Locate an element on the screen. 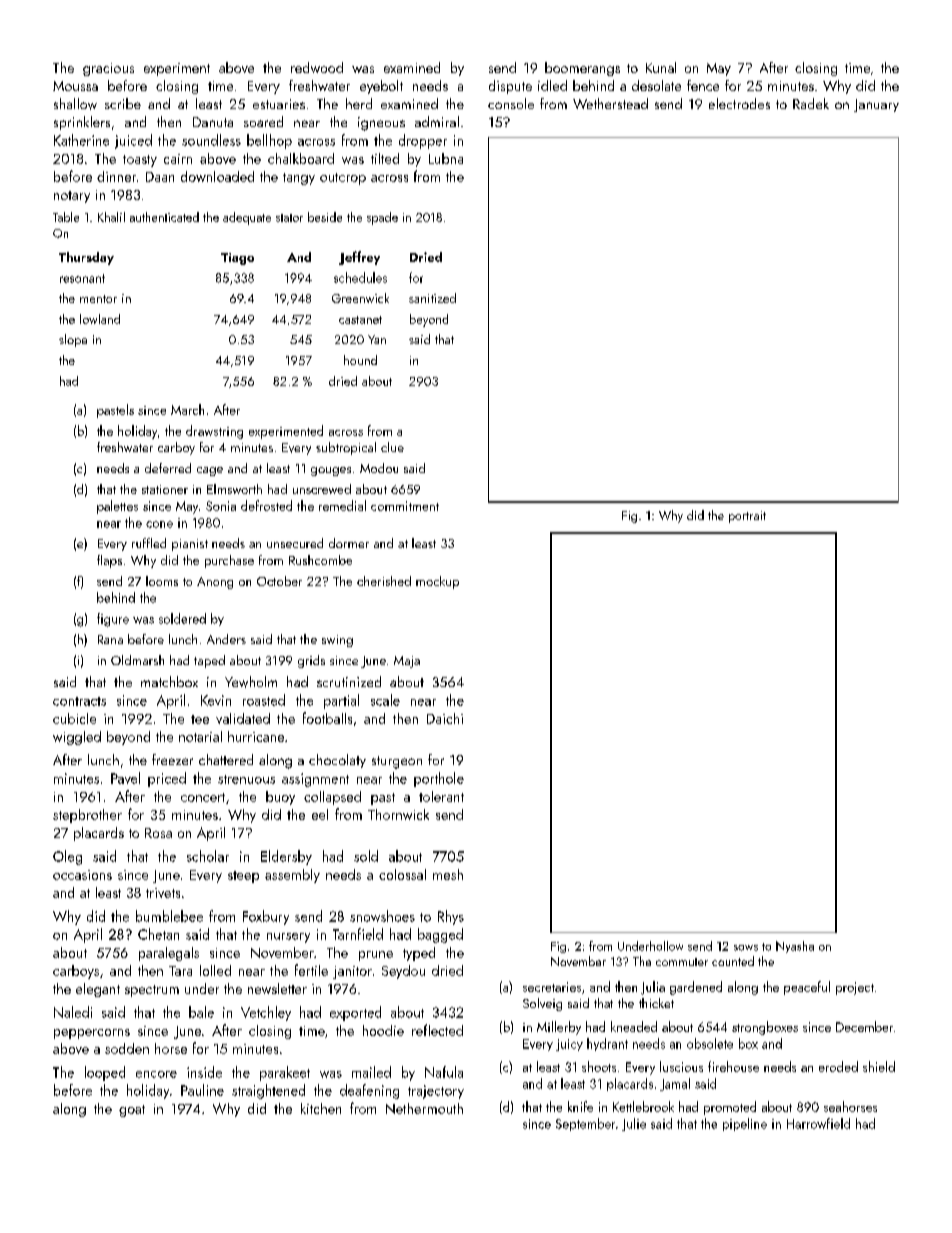  redwood is located at coordinates (317, 67).
